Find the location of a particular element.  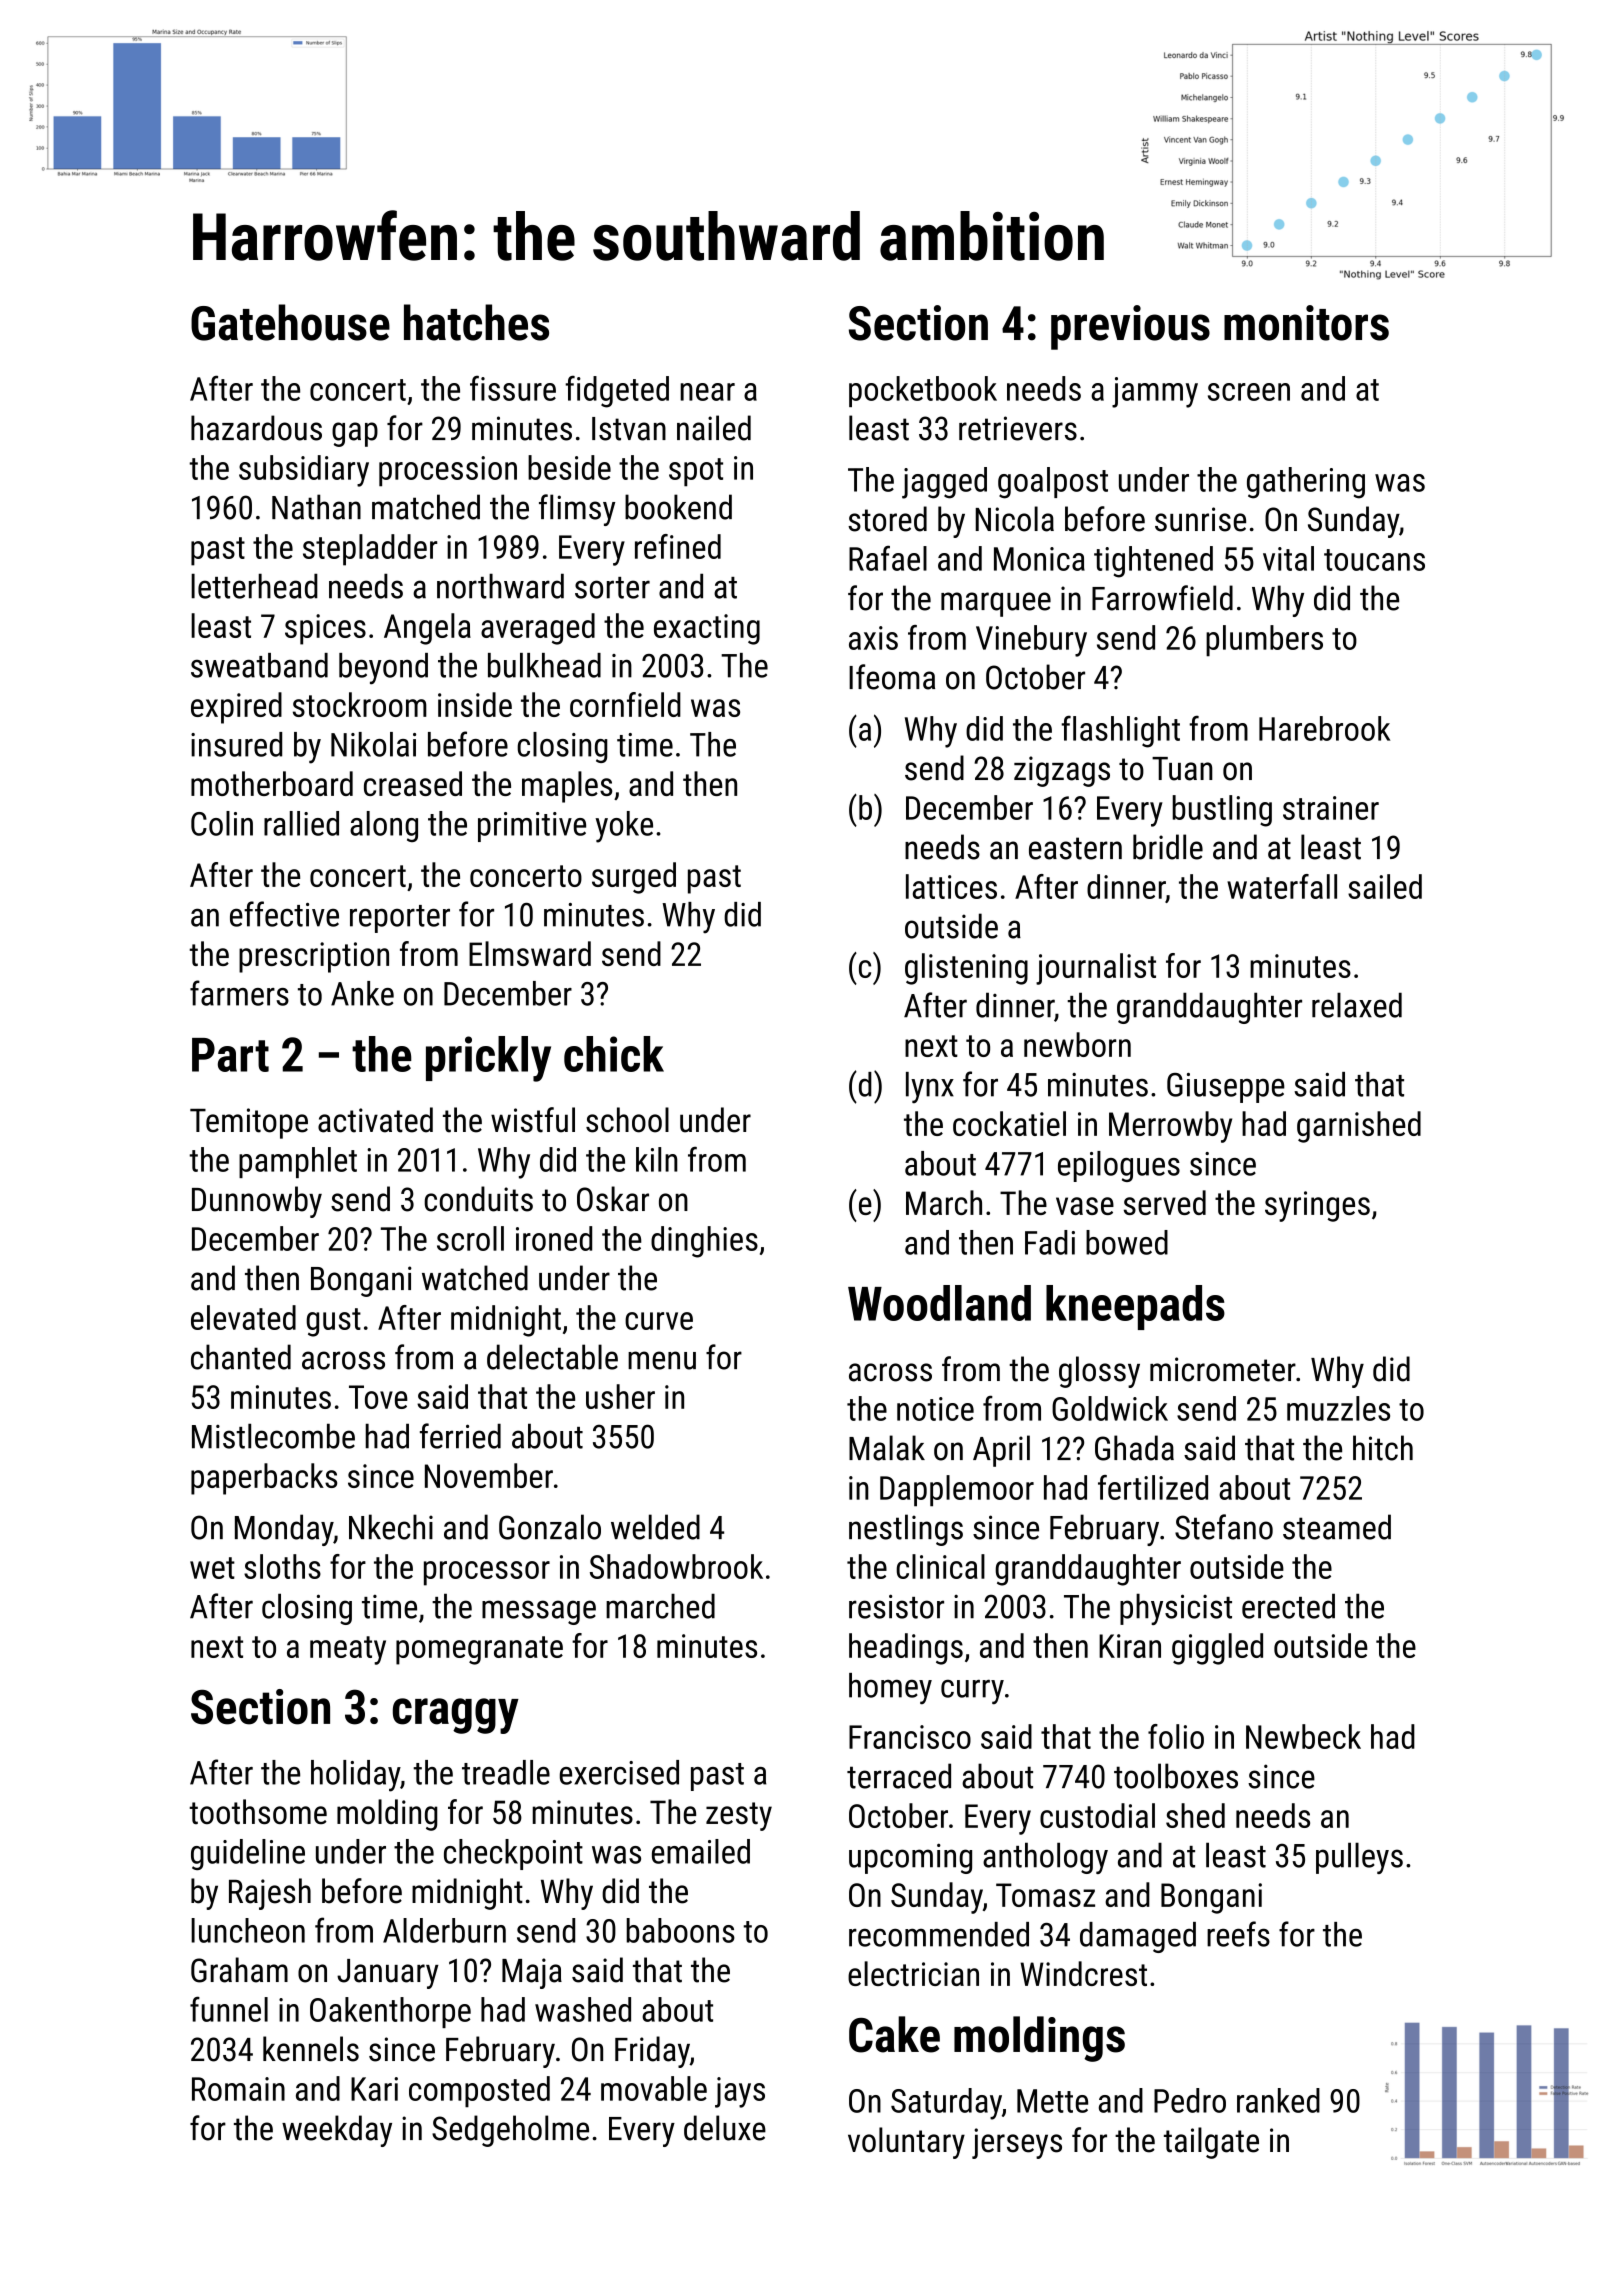

monitors is located at coordinates (1306, 323).
